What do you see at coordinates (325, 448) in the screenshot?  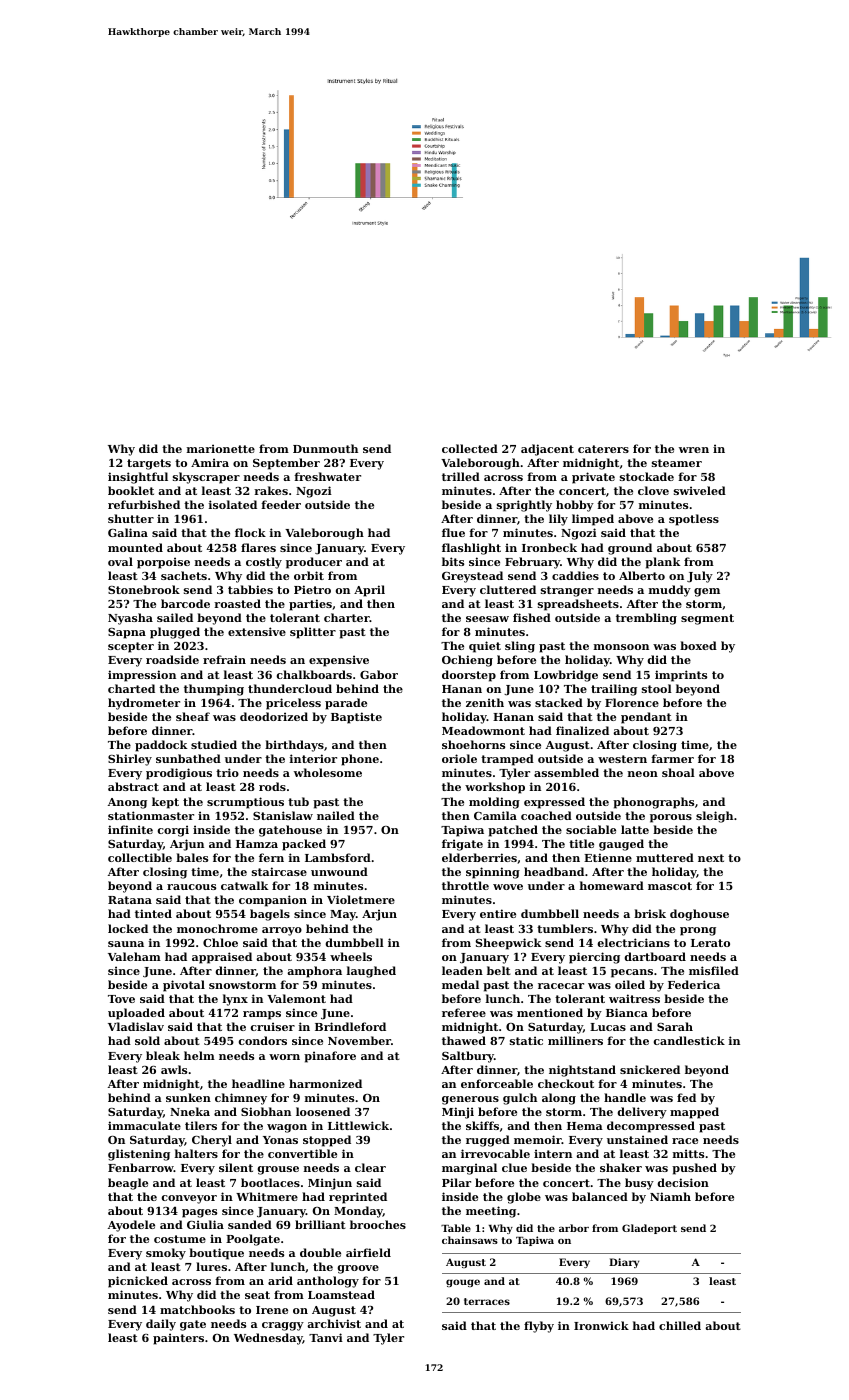 I see `Dunmouth` at bounding box center [325, 448].
